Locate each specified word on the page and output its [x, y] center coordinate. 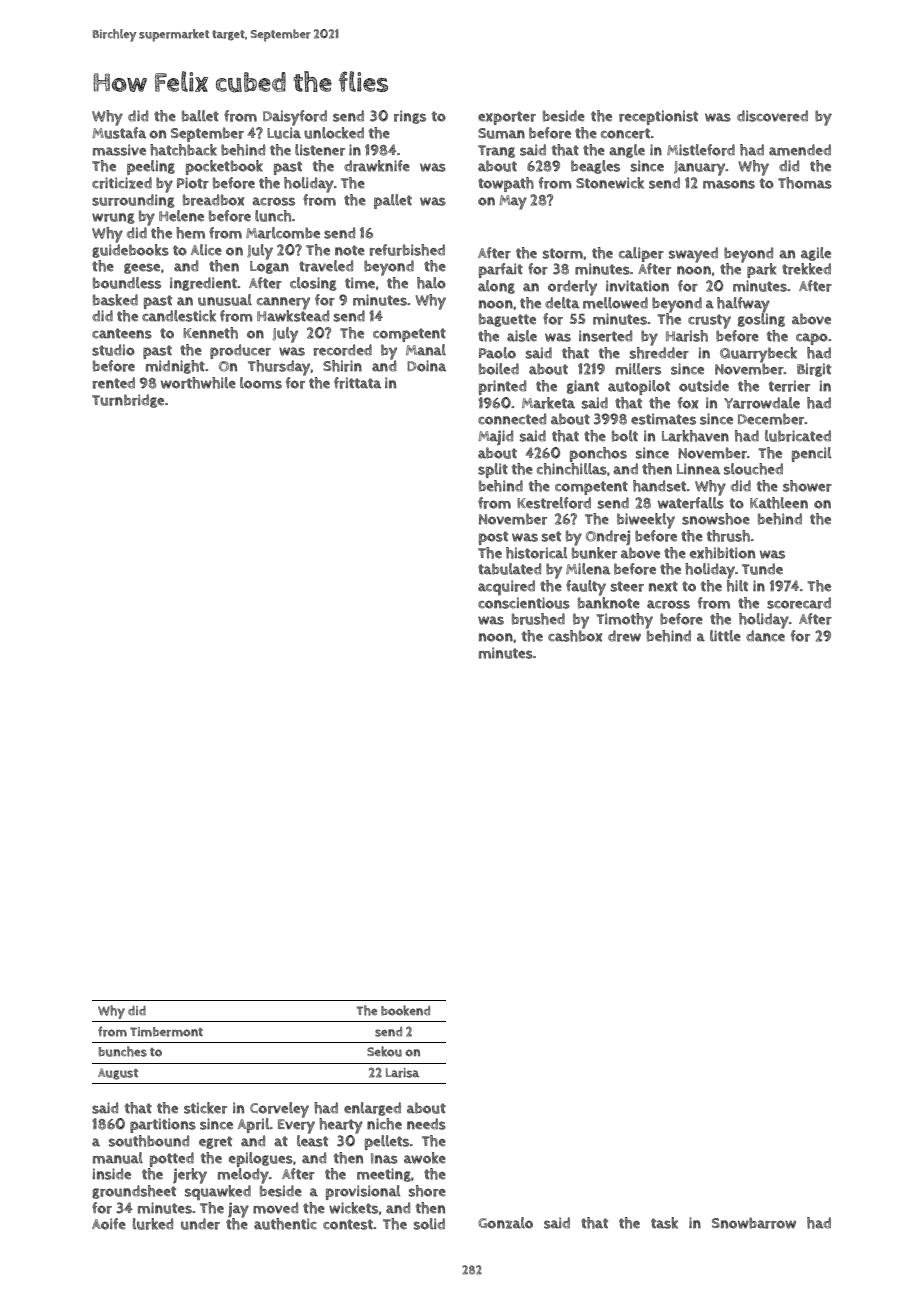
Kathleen [779, 503]
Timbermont [166, 1032]
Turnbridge [128, 401]
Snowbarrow [754, 1223]
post [493, 538]
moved [275, 1208]
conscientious [524, 603]
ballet [200, 116]
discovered [772, 116]
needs [426, 1124]
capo [812, 339]
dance [765, 636]
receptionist [658, 117]
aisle [522, 336]
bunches [123, 1051]
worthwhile [198, 383]
